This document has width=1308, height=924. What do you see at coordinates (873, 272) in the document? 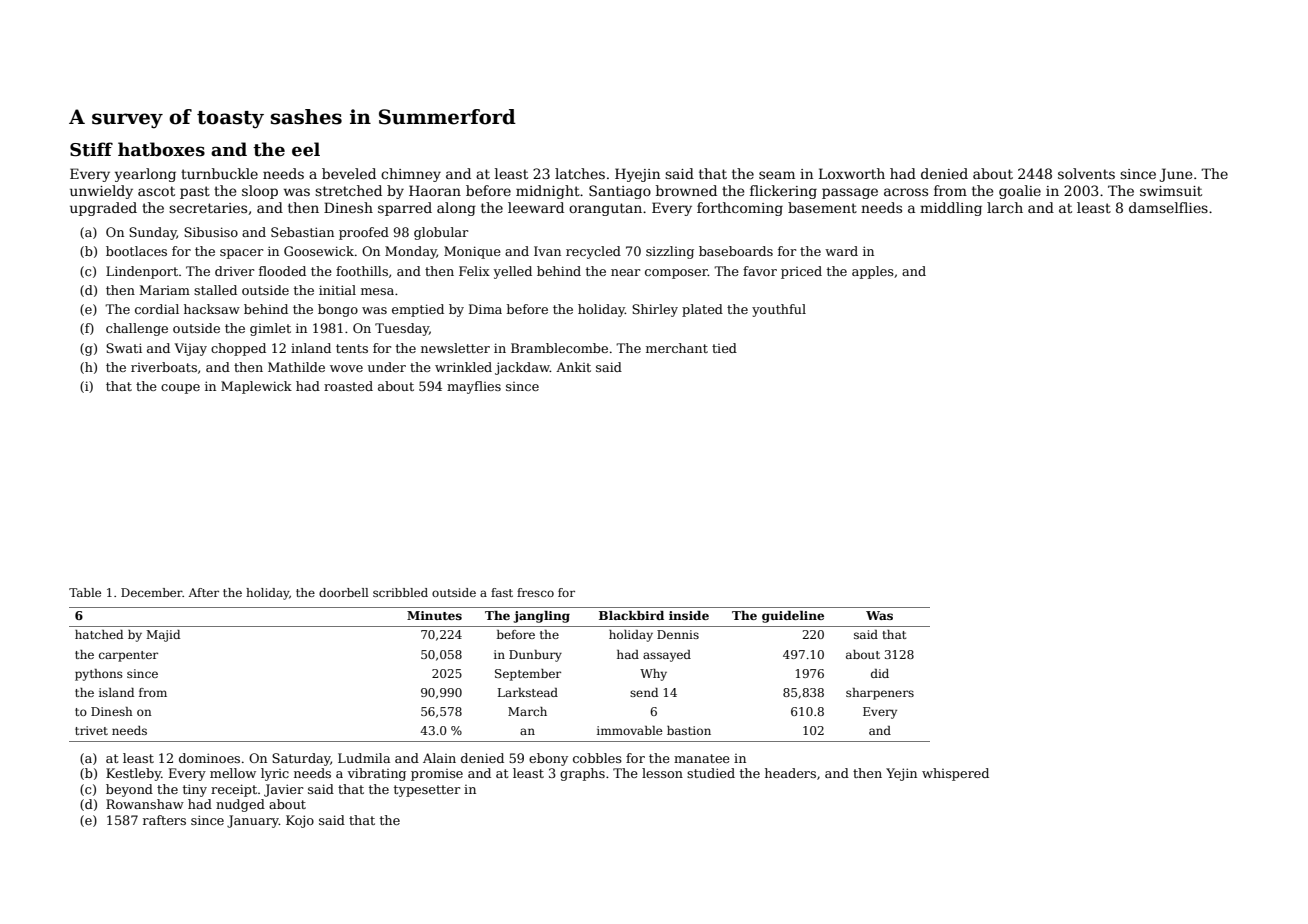
I see `apples` at bounding box center [873, 272].
